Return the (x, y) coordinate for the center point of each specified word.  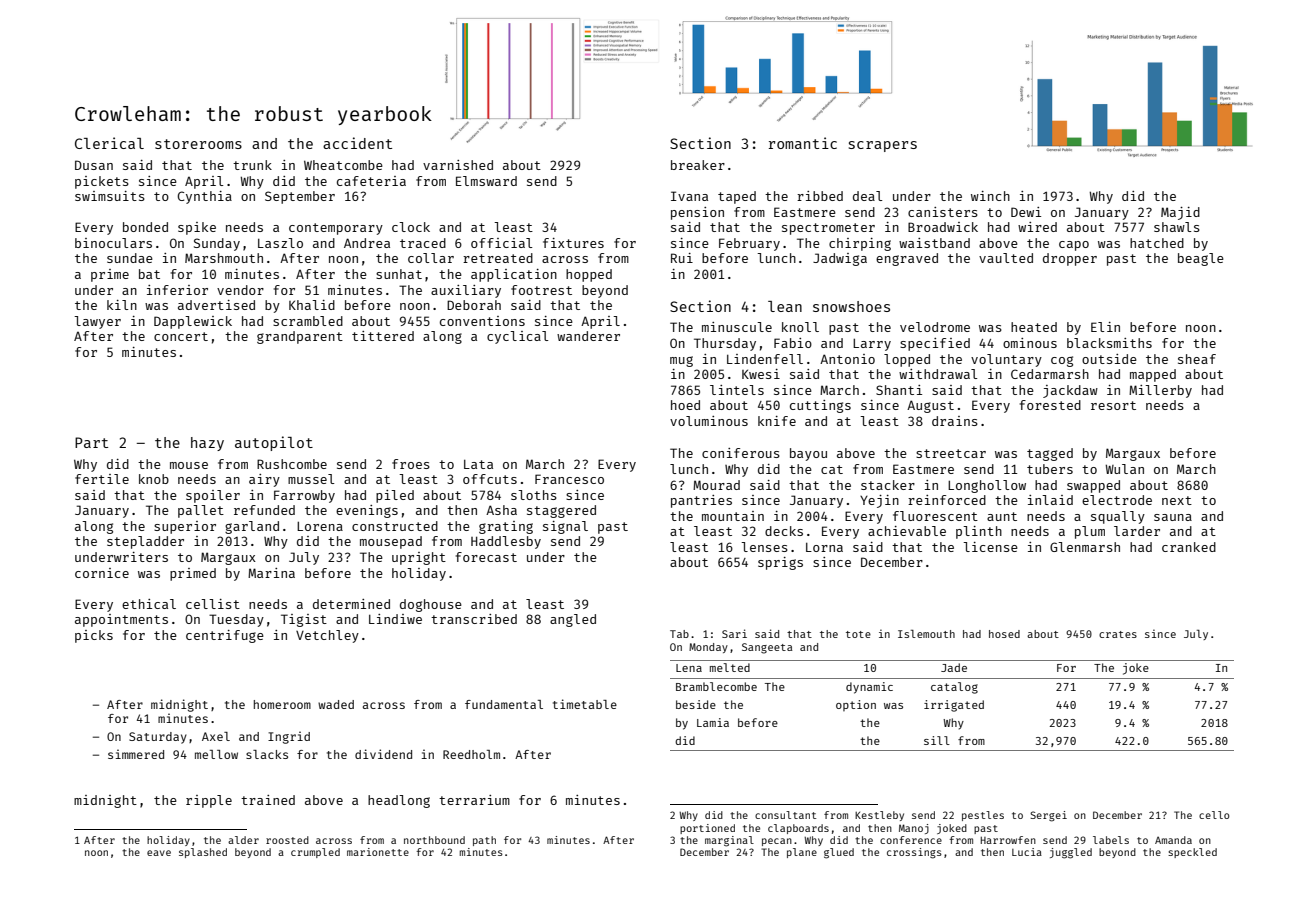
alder (243, 840)
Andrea (367, 243)
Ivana (689, 196)
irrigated (954, 706)
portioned (707, 829)
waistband (934, 243)
